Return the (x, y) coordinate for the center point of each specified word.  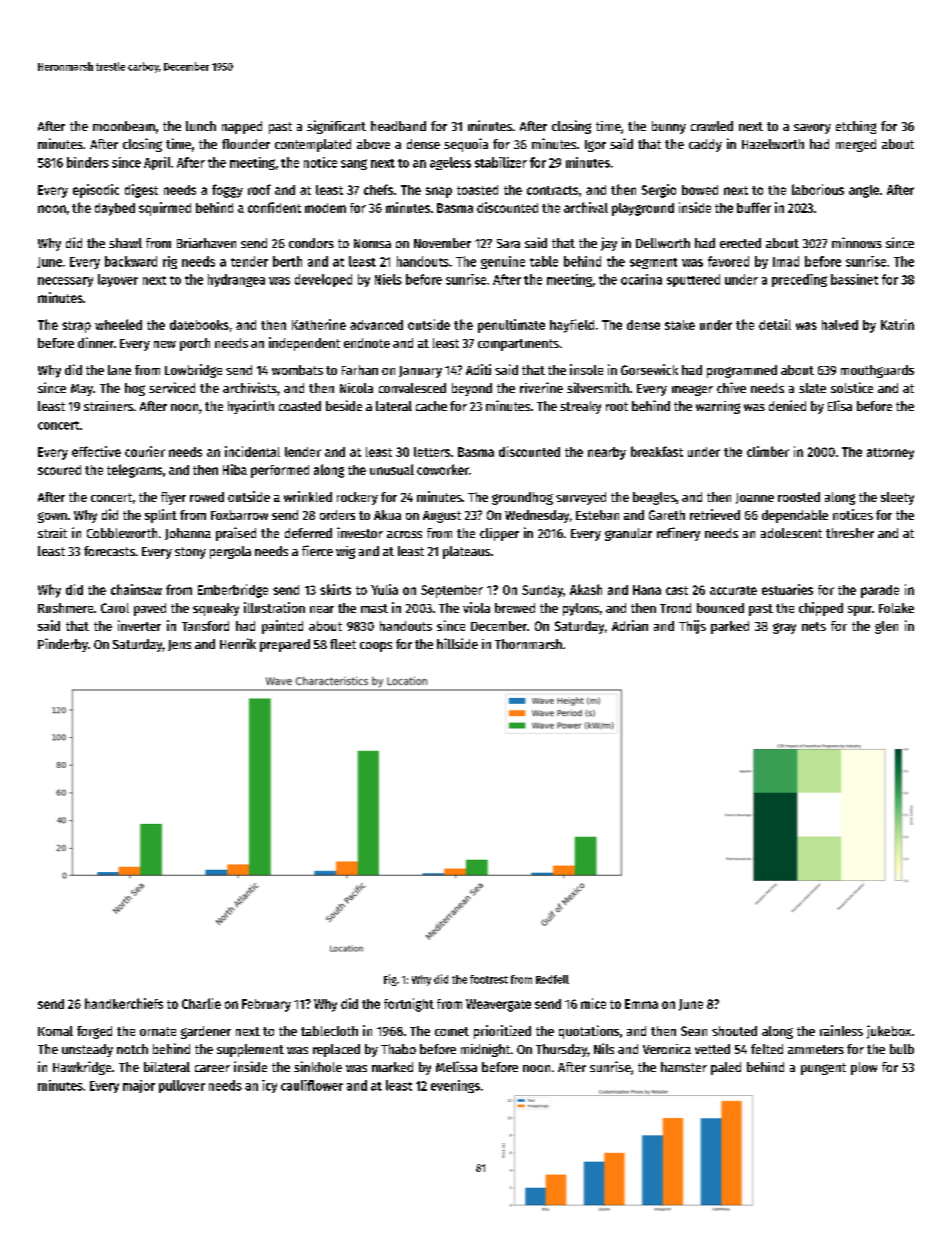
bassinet (854, 279)
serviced (172, 387)
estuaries (787, 589)
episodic (96, 191)
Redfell (552, 979)
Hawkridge (82, 1068)
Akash (586, 589)
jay (609, 244)
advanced (376, 325)
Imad (786, 261)
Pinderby (63, 645)
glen (886, 627)
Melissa (456, 1066)
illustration (274, 607)
